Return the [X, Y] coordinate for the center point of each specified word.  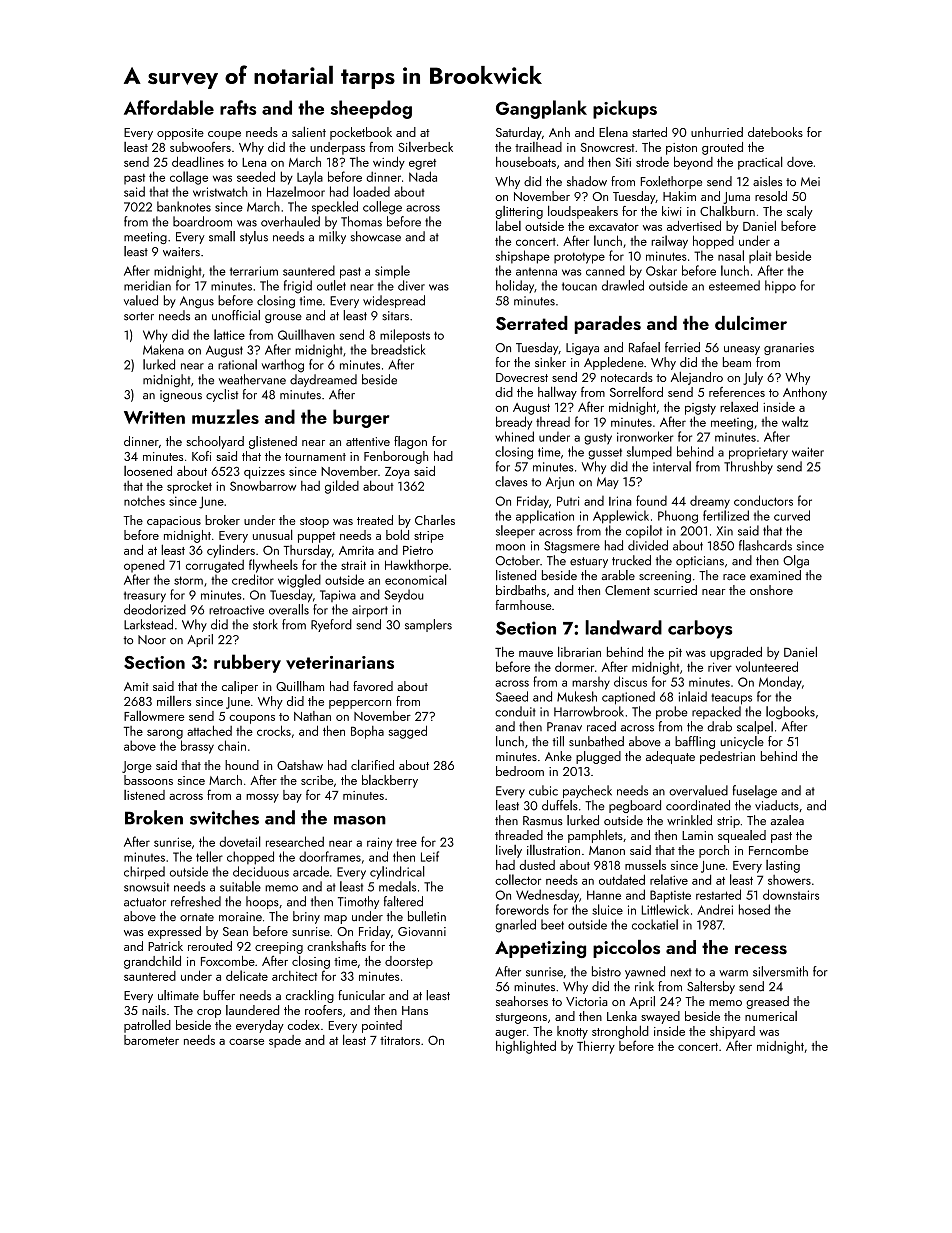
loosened [148, 471]
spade [285, 1041]
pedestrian [727, 757]
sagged [407, 732]
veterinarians [340, 662]
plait [760, 257]
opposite [180, 134]
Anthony [805, 393]
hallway [557, 393]
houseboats [526, 162]
